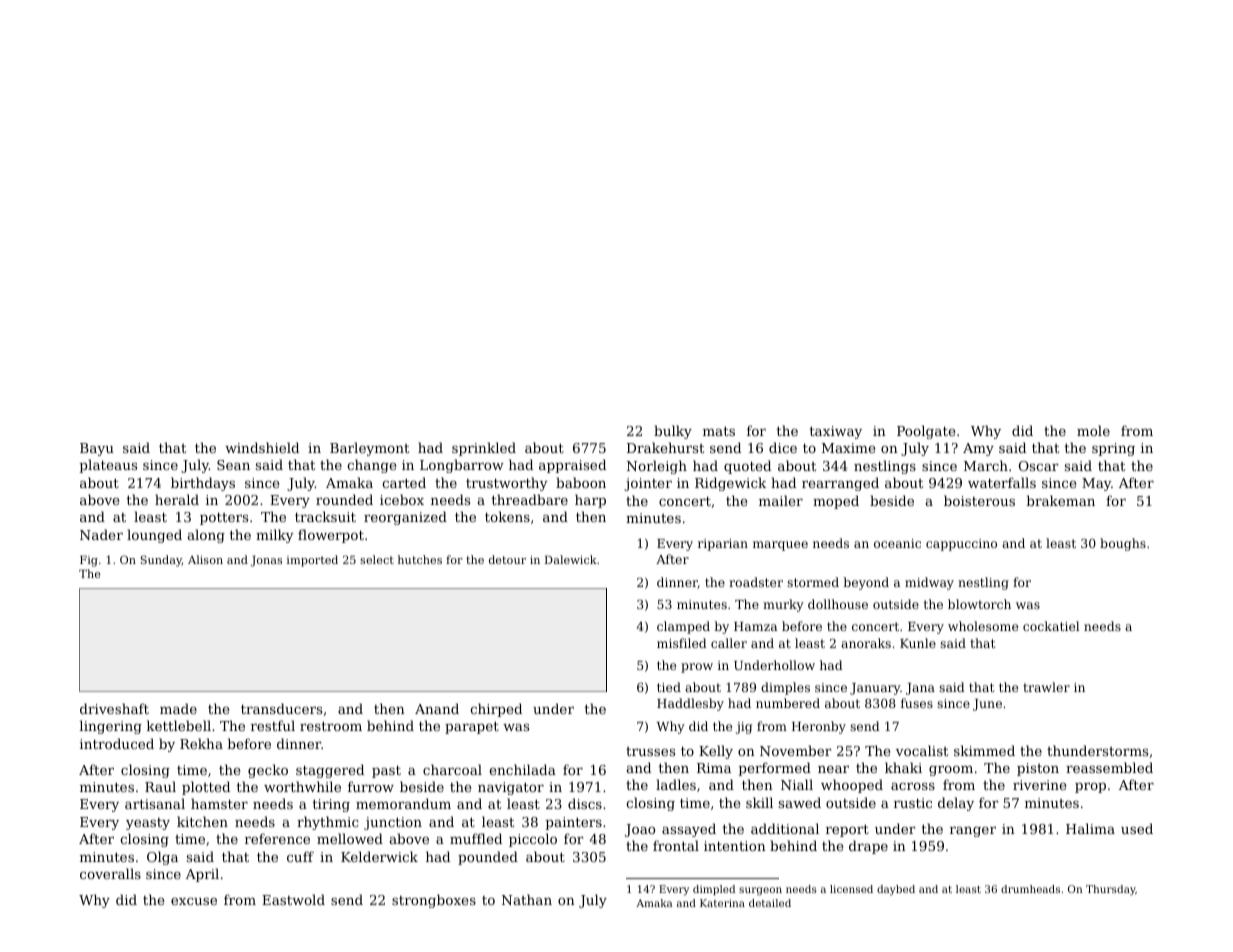 This screenshot has height=952, width=1233. Describe the element at coordinates (281, 708) in the screenshot. I see `transducers` at that location.
